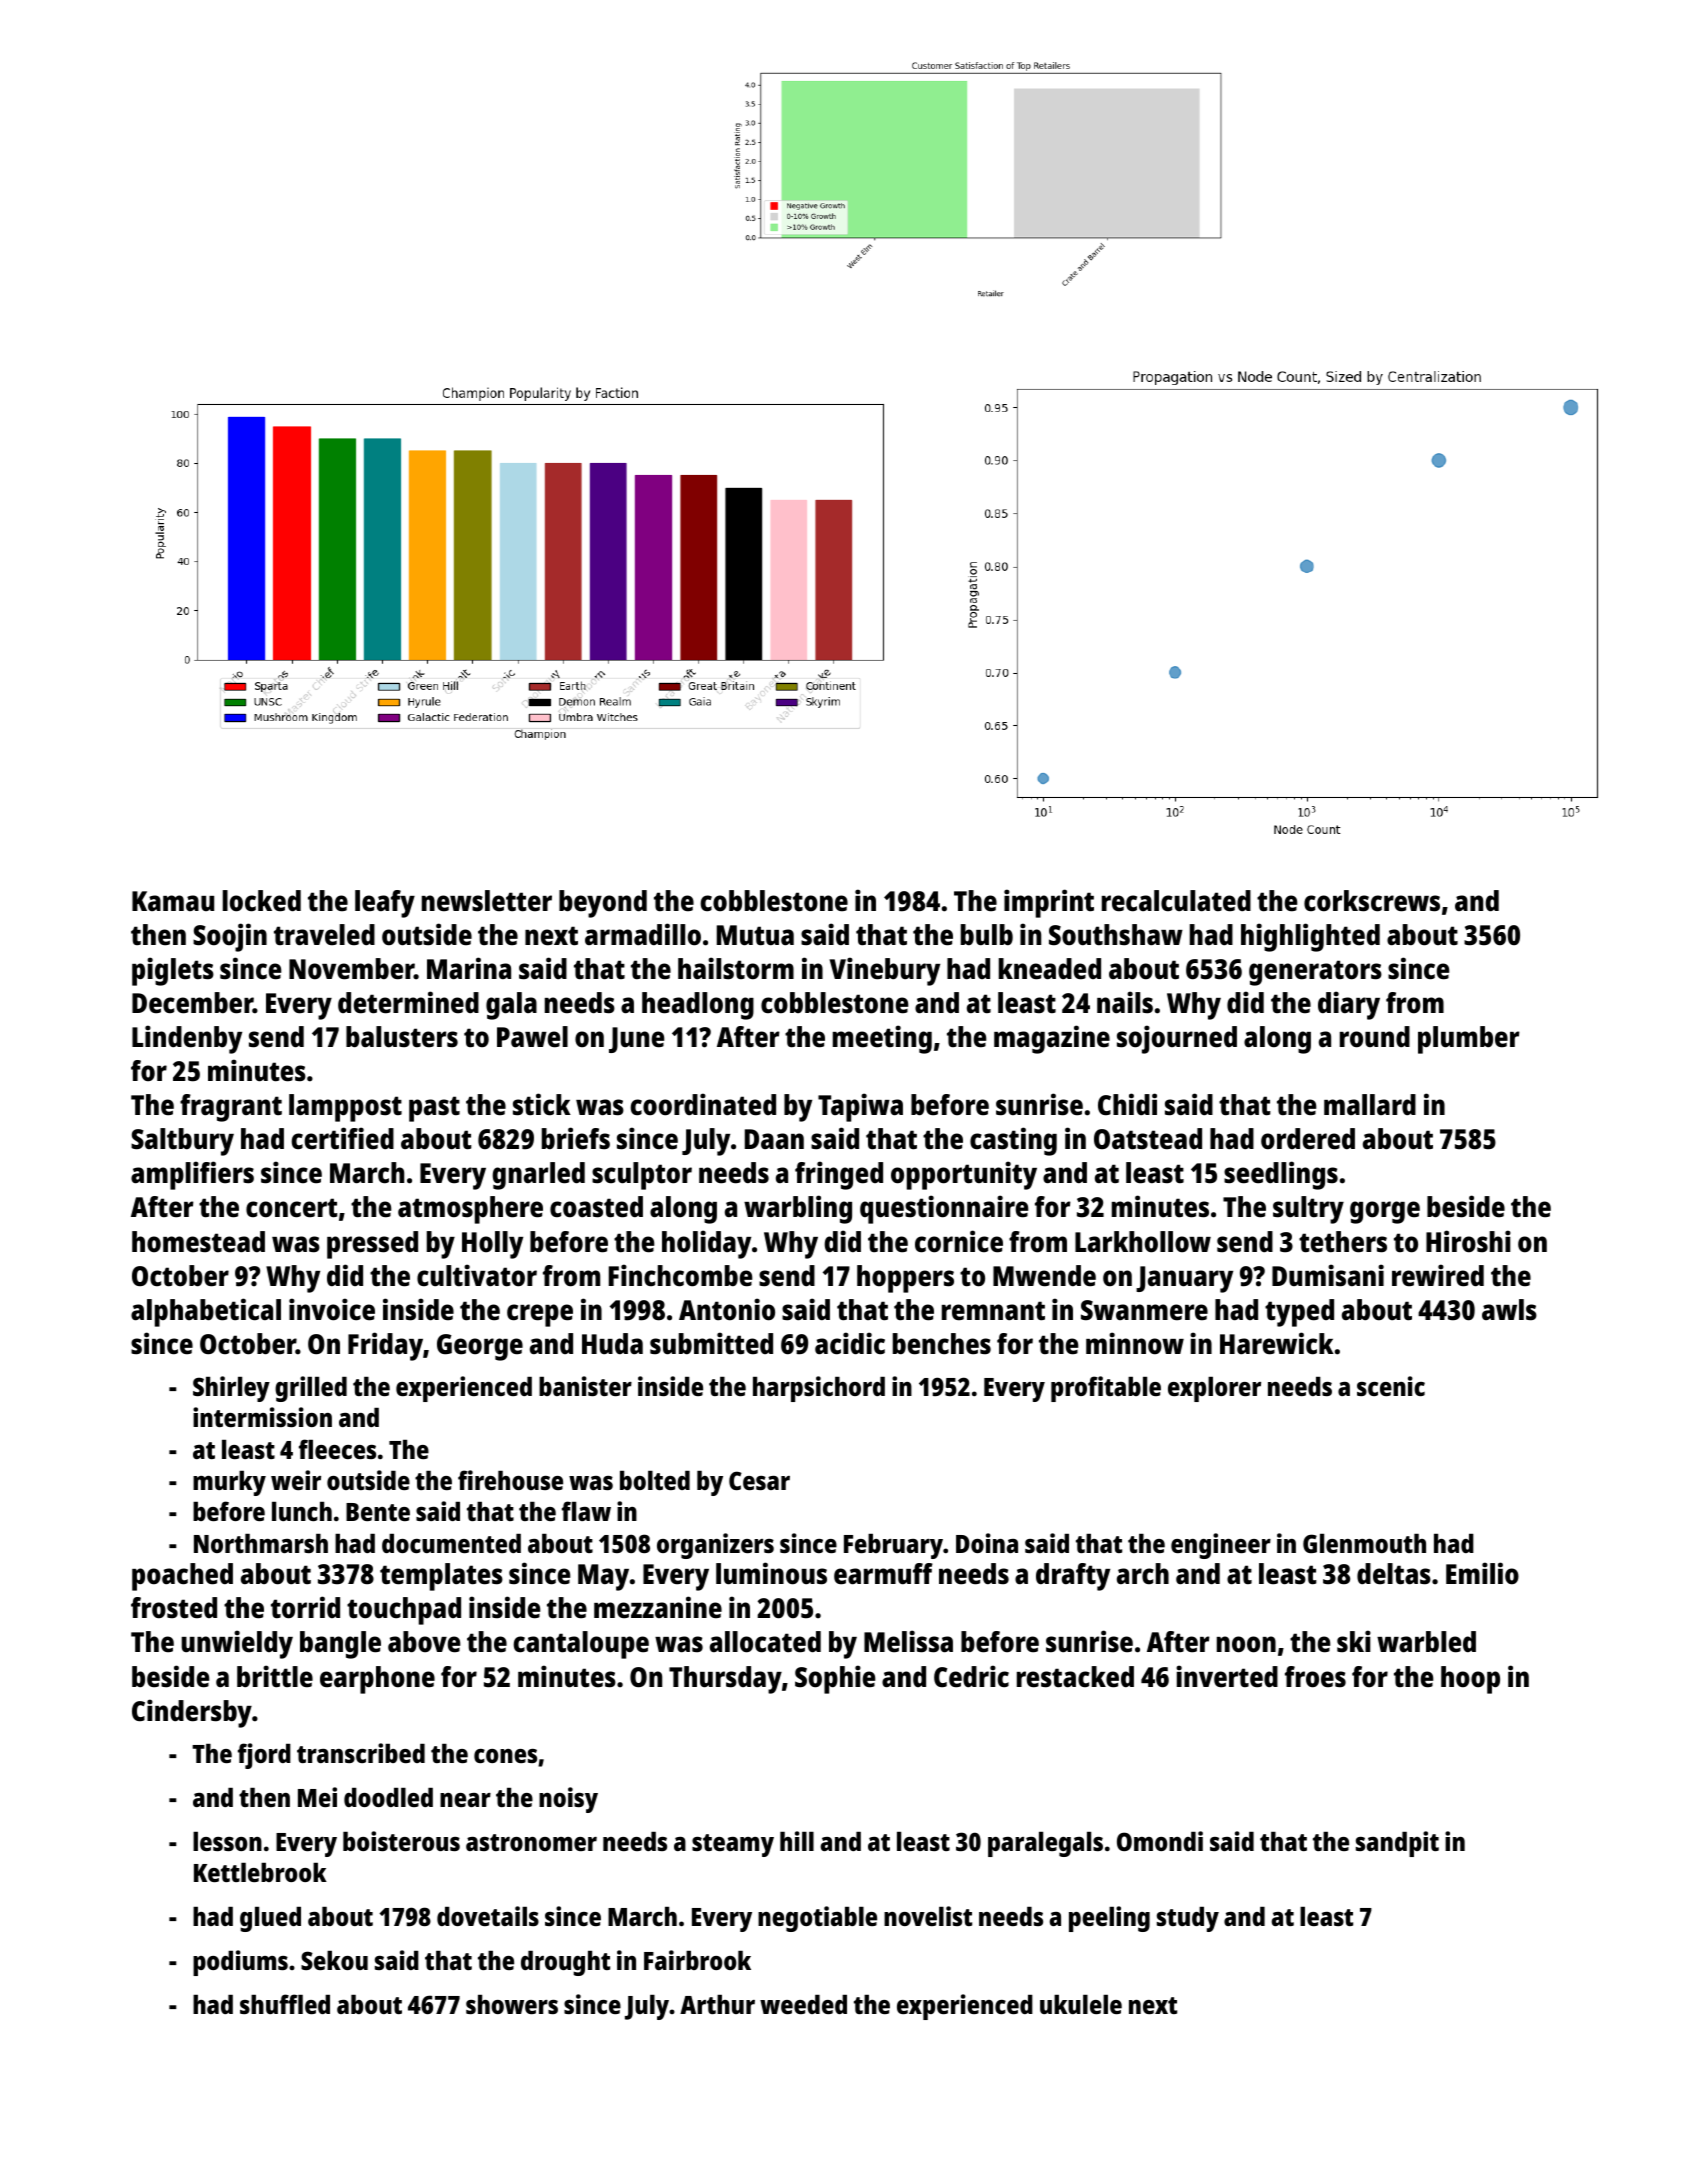  I want to click on explorer, so click(1214, 1389).
